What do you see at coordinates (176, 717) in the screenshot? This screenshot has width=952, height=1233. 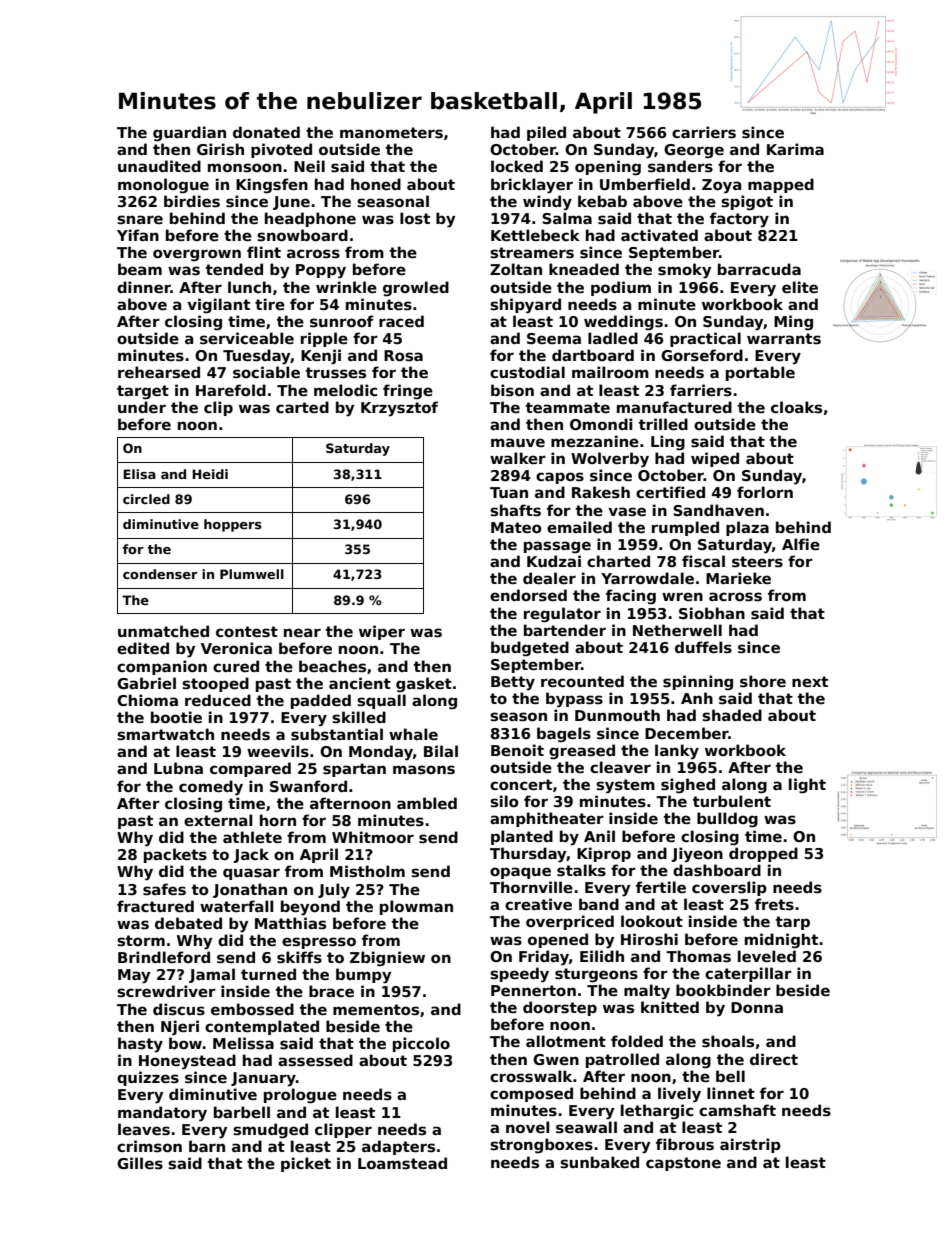 I see `bootie` at bounding box center [176, 717].
